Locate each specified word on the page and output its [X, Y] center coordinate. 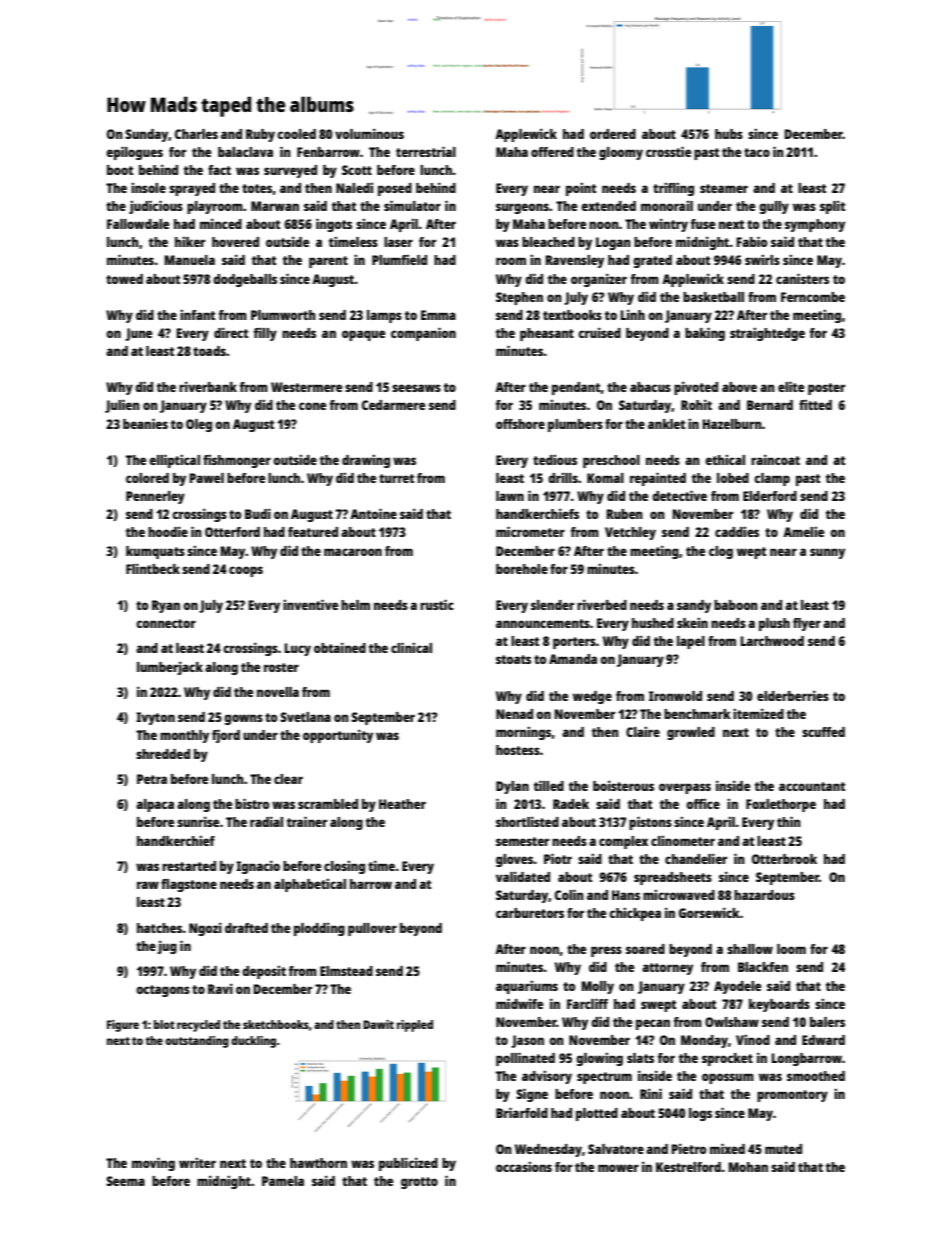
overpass [685, 788]
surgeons [522, 208]
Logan [613, 243]
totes [257, 188]
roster [281, 667]
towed [124, 279]
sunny [827, 553]
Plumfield [399, 259]
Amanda [573, 659]
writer [197, 1162]
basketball [713, 297]
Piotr [558, 858]
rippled [415, 1026]
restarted [189, 866]
